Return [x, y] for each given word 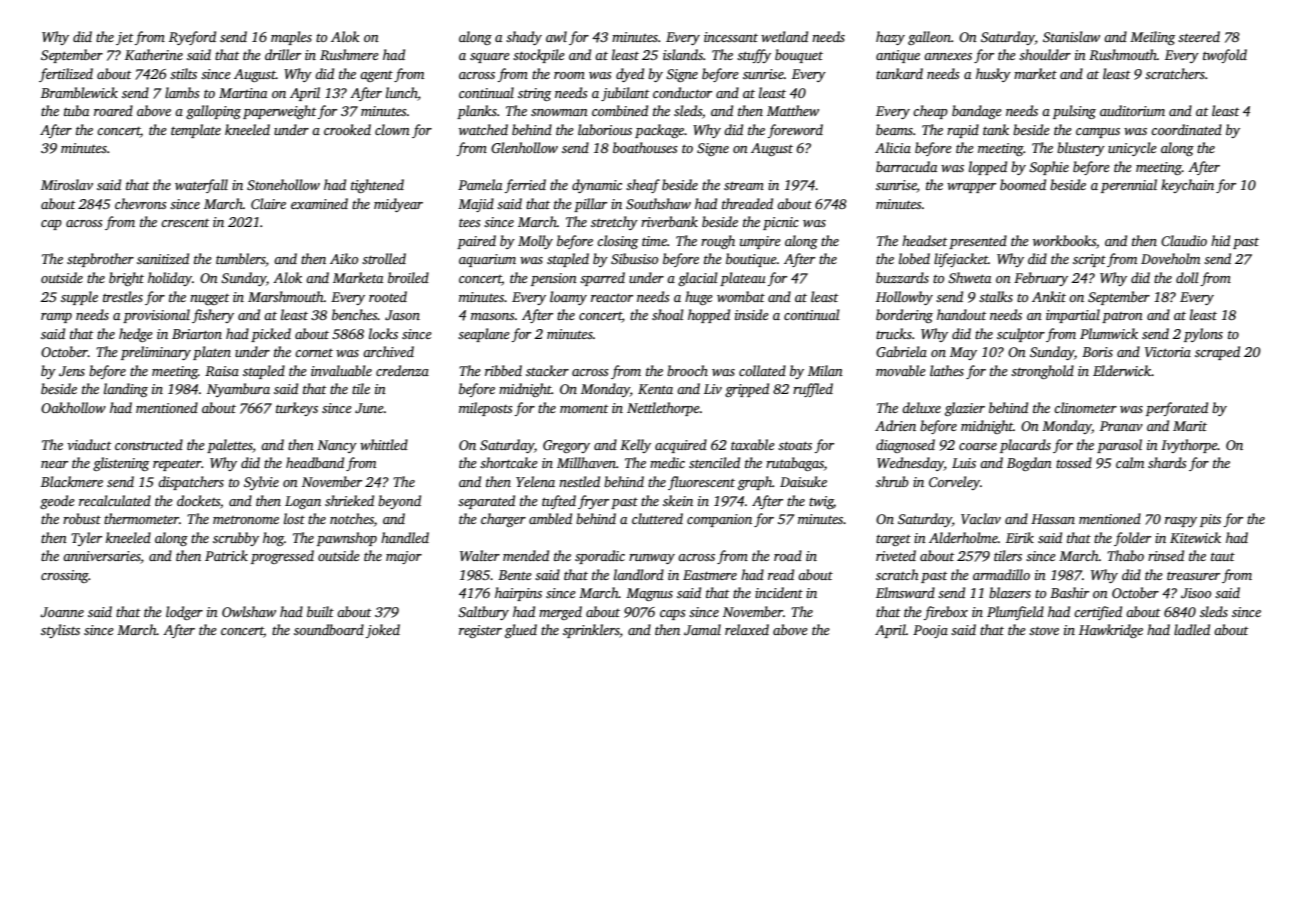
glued [521, 631]
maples [291, 38]
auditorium [1132, 110]
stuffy [754, 56]
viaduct [89, 444]
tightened [377, 186]
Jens [72, 371]
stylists [60, 631]
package [659, 131]
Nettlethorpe [663, 409]
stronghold [1042, 372]
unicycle [1132, 149]
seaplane [484, 335]
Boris [1097, 352]
